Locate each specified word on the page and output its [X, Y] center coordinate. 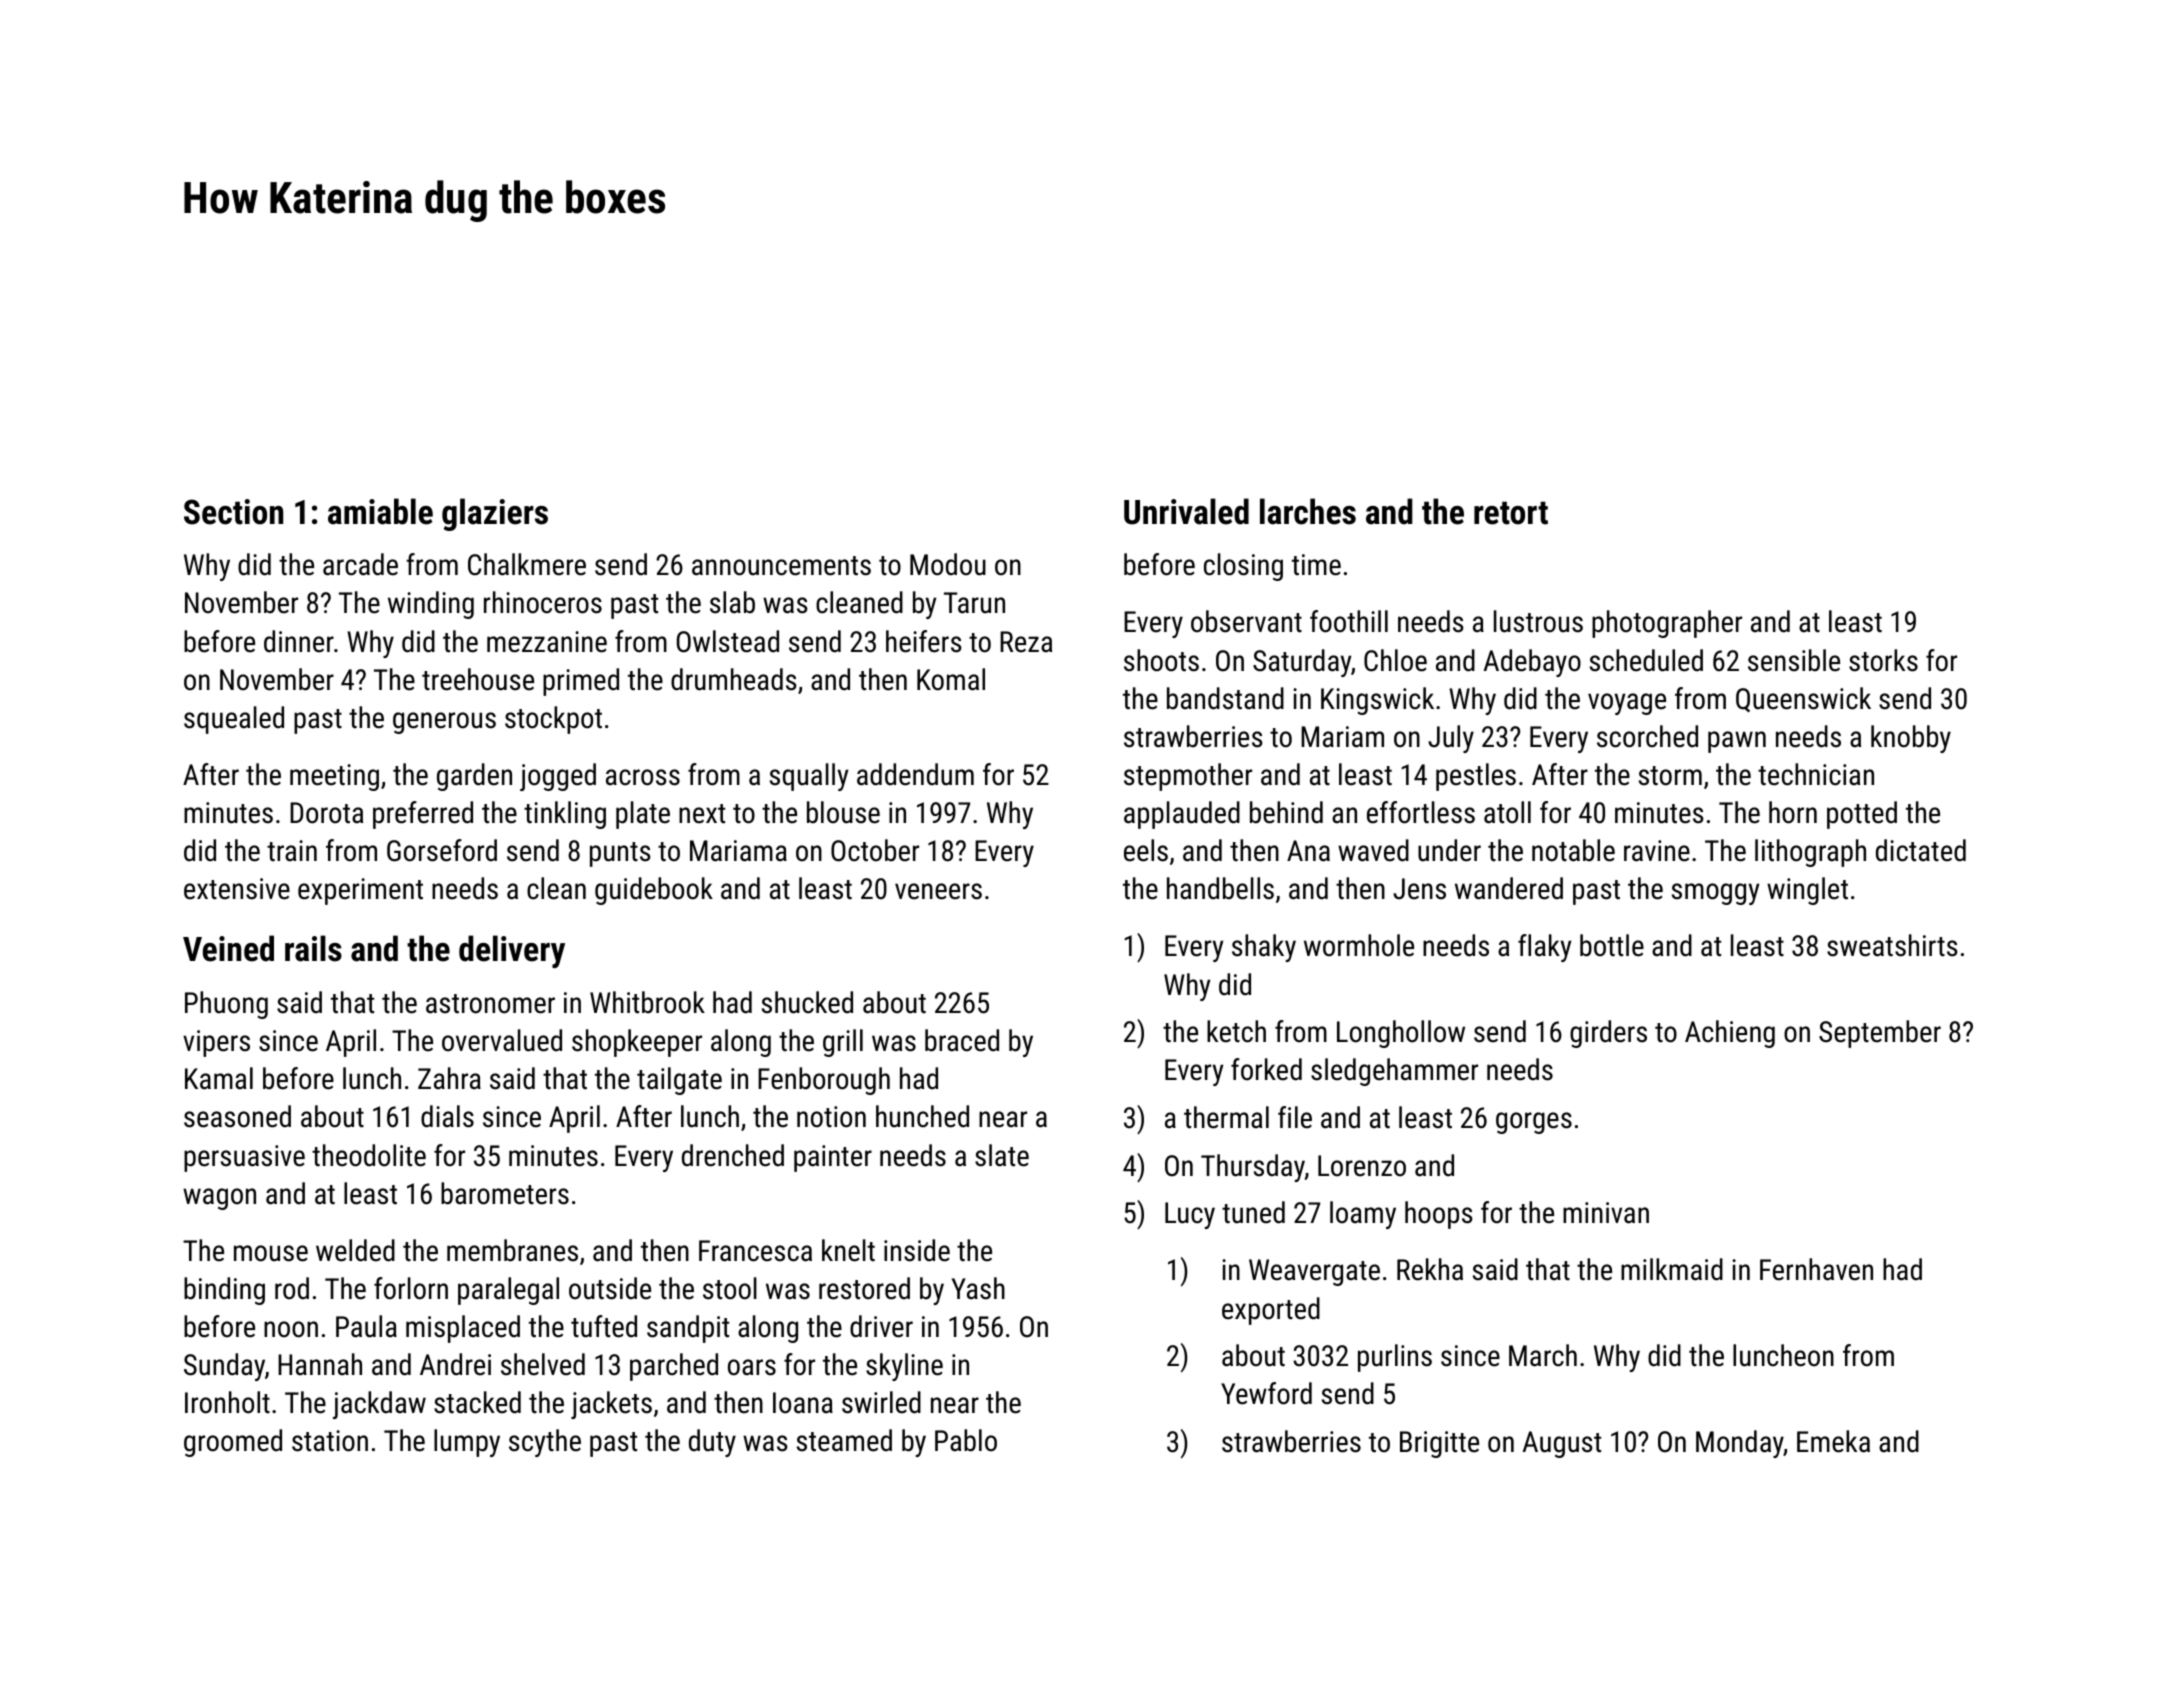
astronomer [490, 1004]
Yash [978, 1288]
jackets [611, 1405]
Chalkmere [527, 564]
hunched [922, 1116]
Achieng [1730, 1034]
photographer [1667, 624]
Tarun [974, 603]
